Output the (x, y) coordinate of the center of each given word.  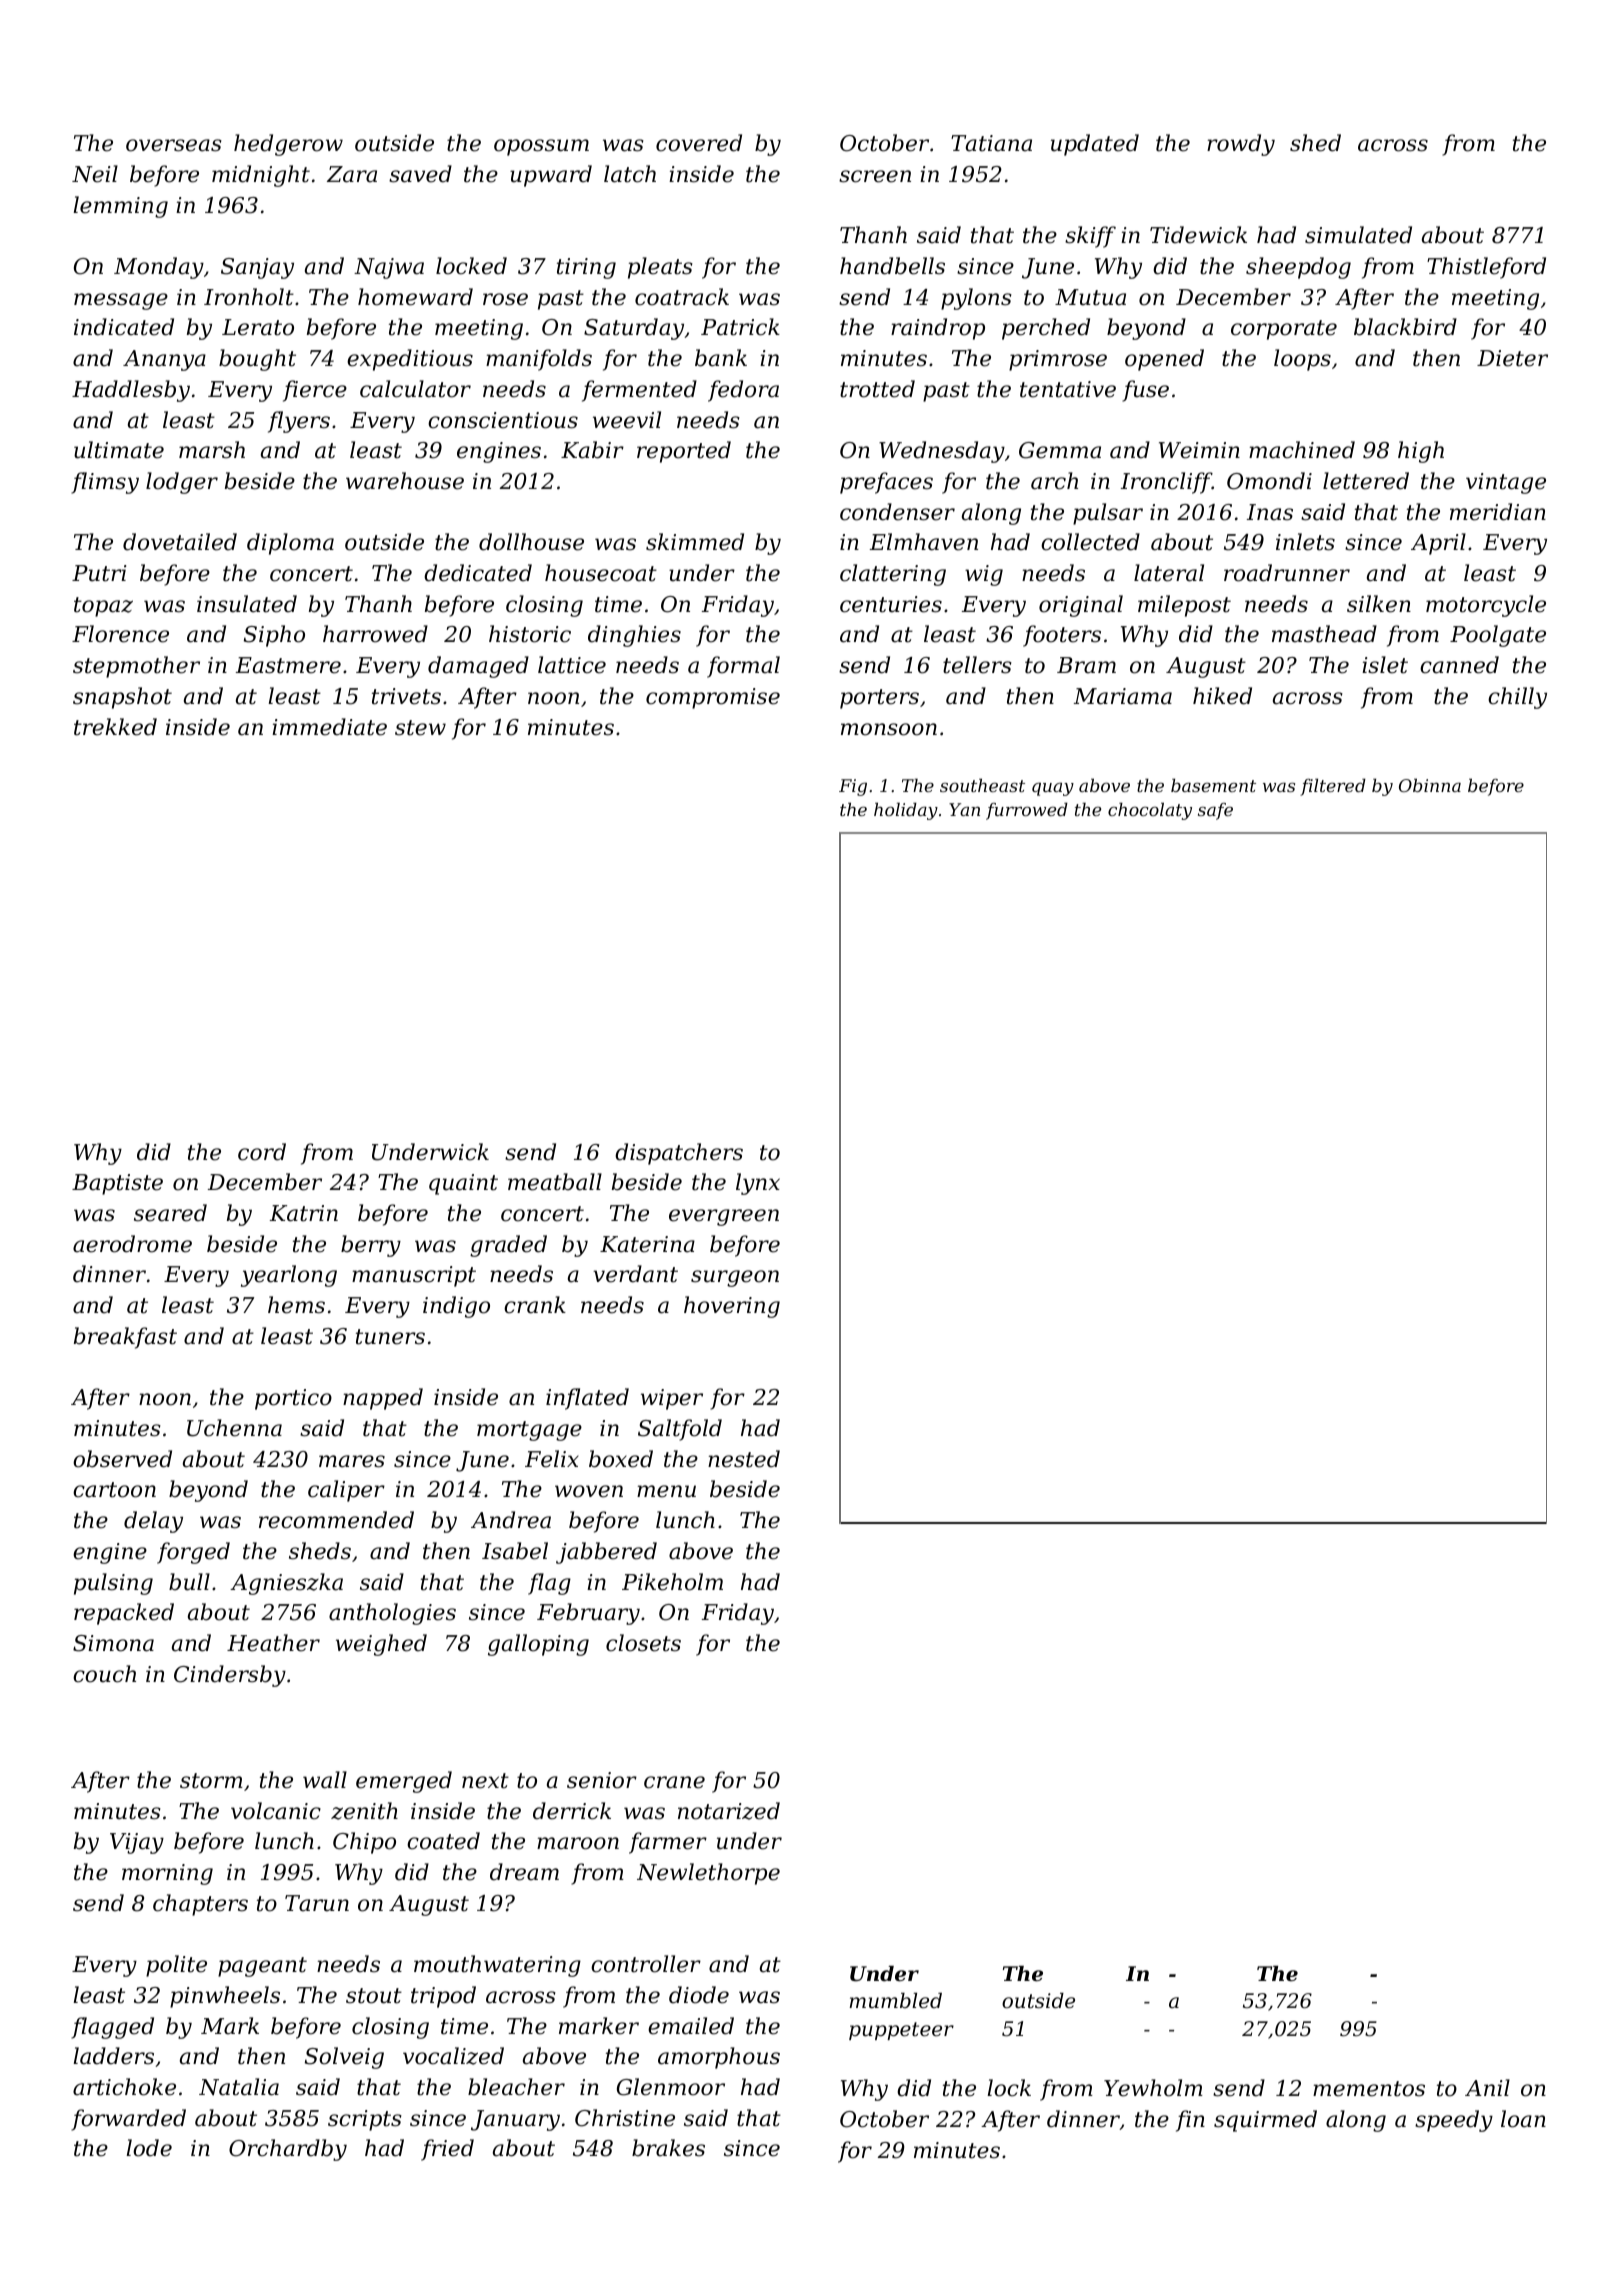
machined (1302, 450)
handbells (892, 266)
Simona (113, 1643)
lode (149, 2148)
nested (744, 1459)
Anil (1487, 2087)
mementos (1369, 2089)
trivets (406, 696)
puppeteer (901, 2031)
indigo (456, 1307)
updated (1095, 145)
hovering (732, 1307)
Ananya (164, 360)
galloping (538, 1645)
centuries (891, 604)
